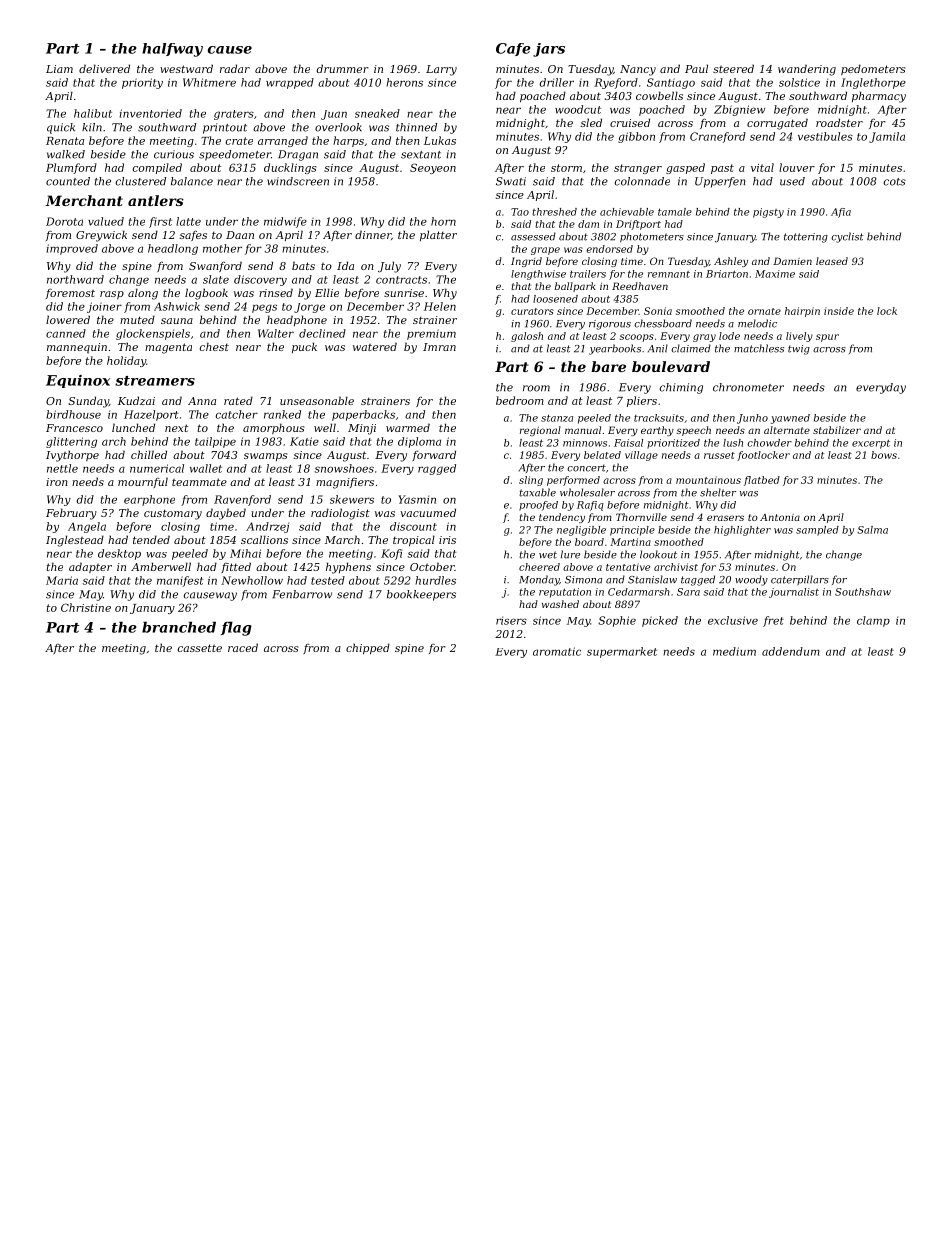 This document has width=952, height=1233. I want to click on cots, so click(895, 182).
